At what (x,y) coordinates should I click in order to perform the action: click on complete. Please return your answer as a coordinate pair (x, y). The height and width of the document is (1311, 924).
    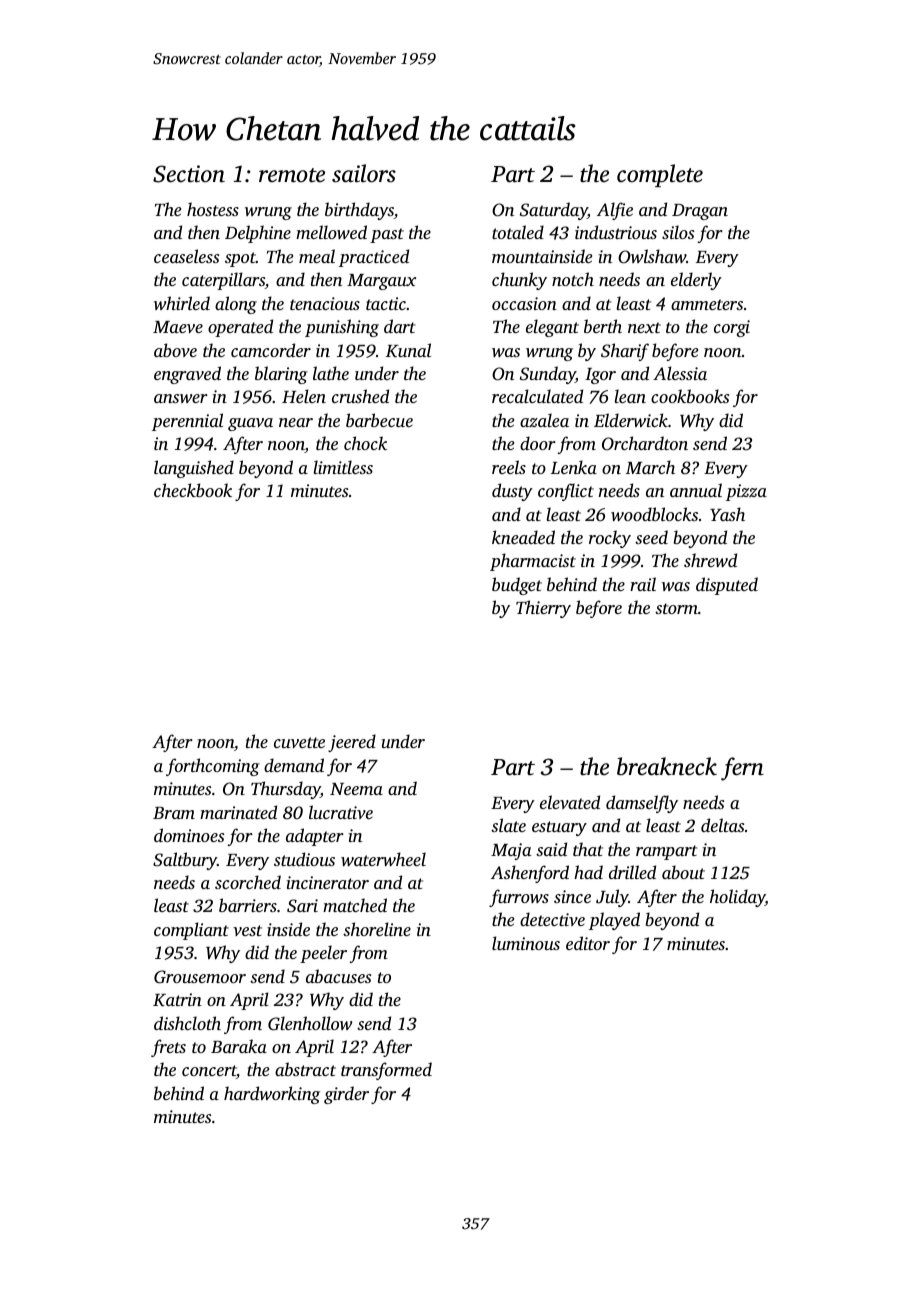
    Looking at the image, I should click on (660, 175).
